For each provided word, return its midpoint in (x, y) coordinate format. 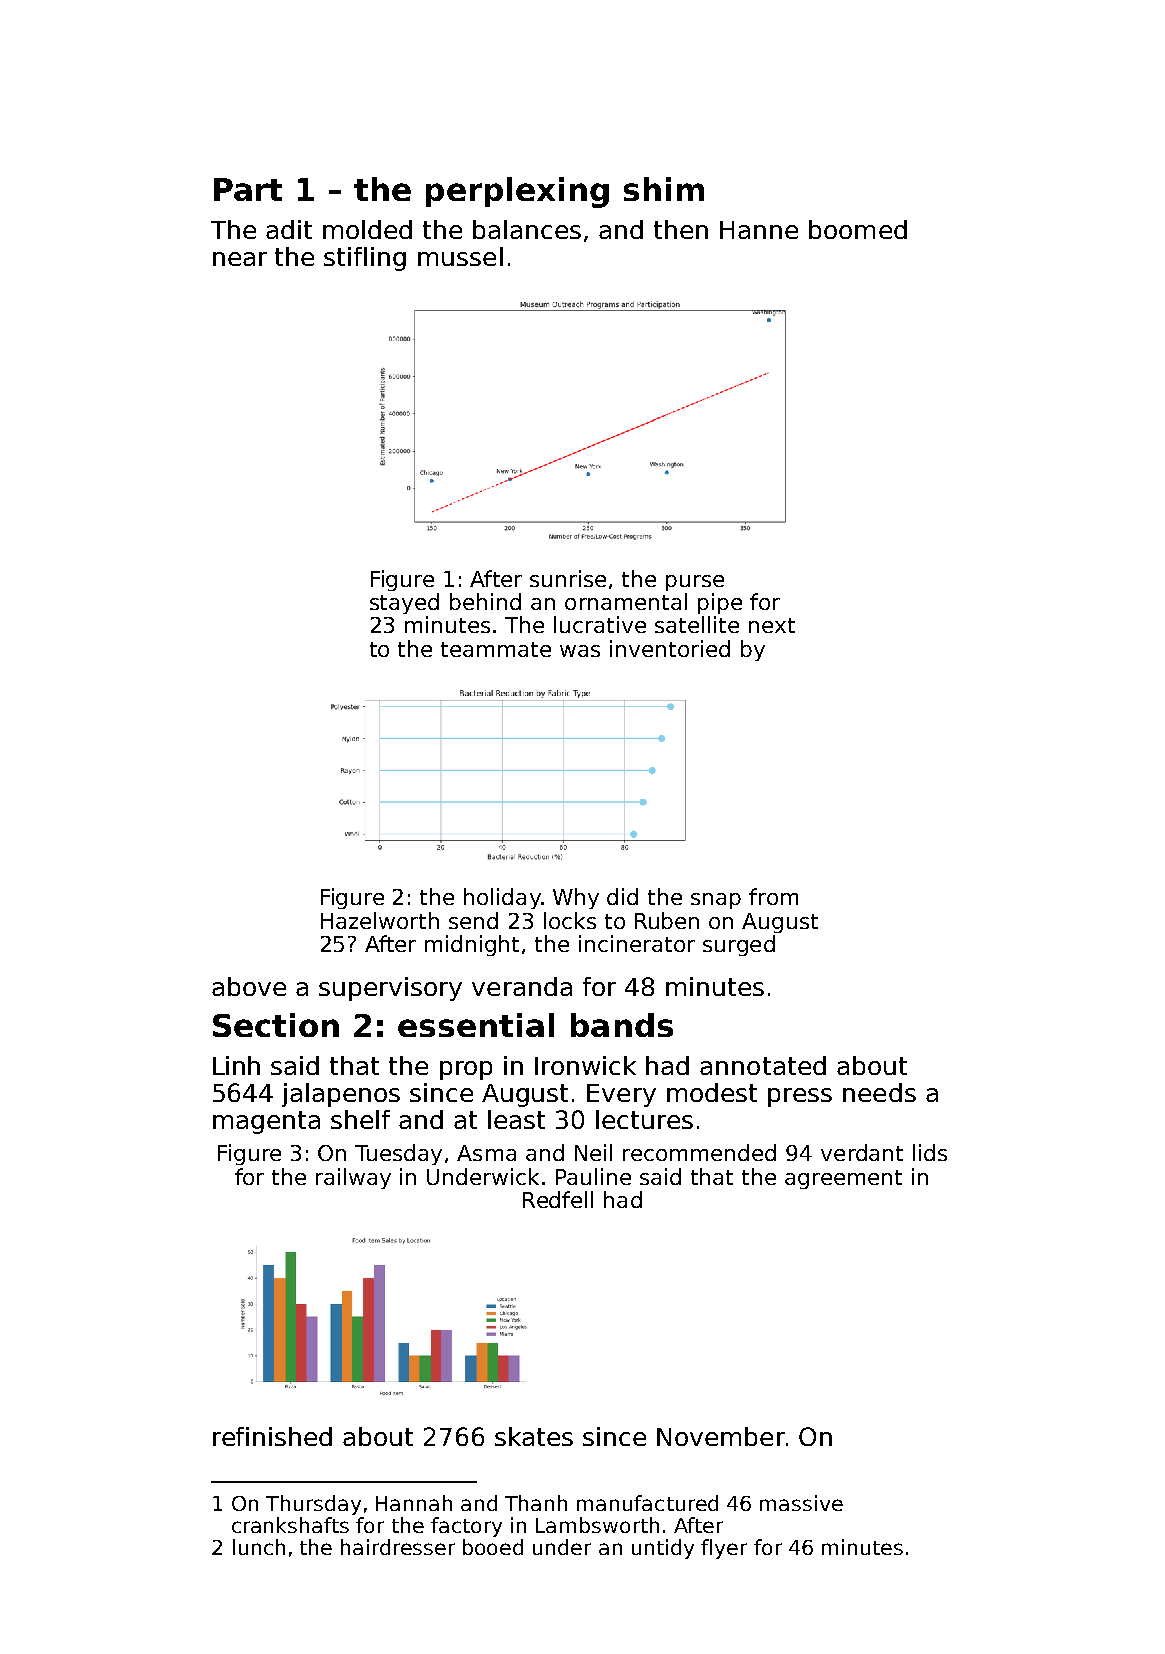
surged (739, 945)
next (772, 625)
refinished (272, 1436)
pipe (720, 603)
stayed (404, 603)
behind (485, 601)
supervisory (390, 989)
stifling (365, 259)
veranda (522, 986)
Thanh (536, 1503)
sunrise (568, 578)
